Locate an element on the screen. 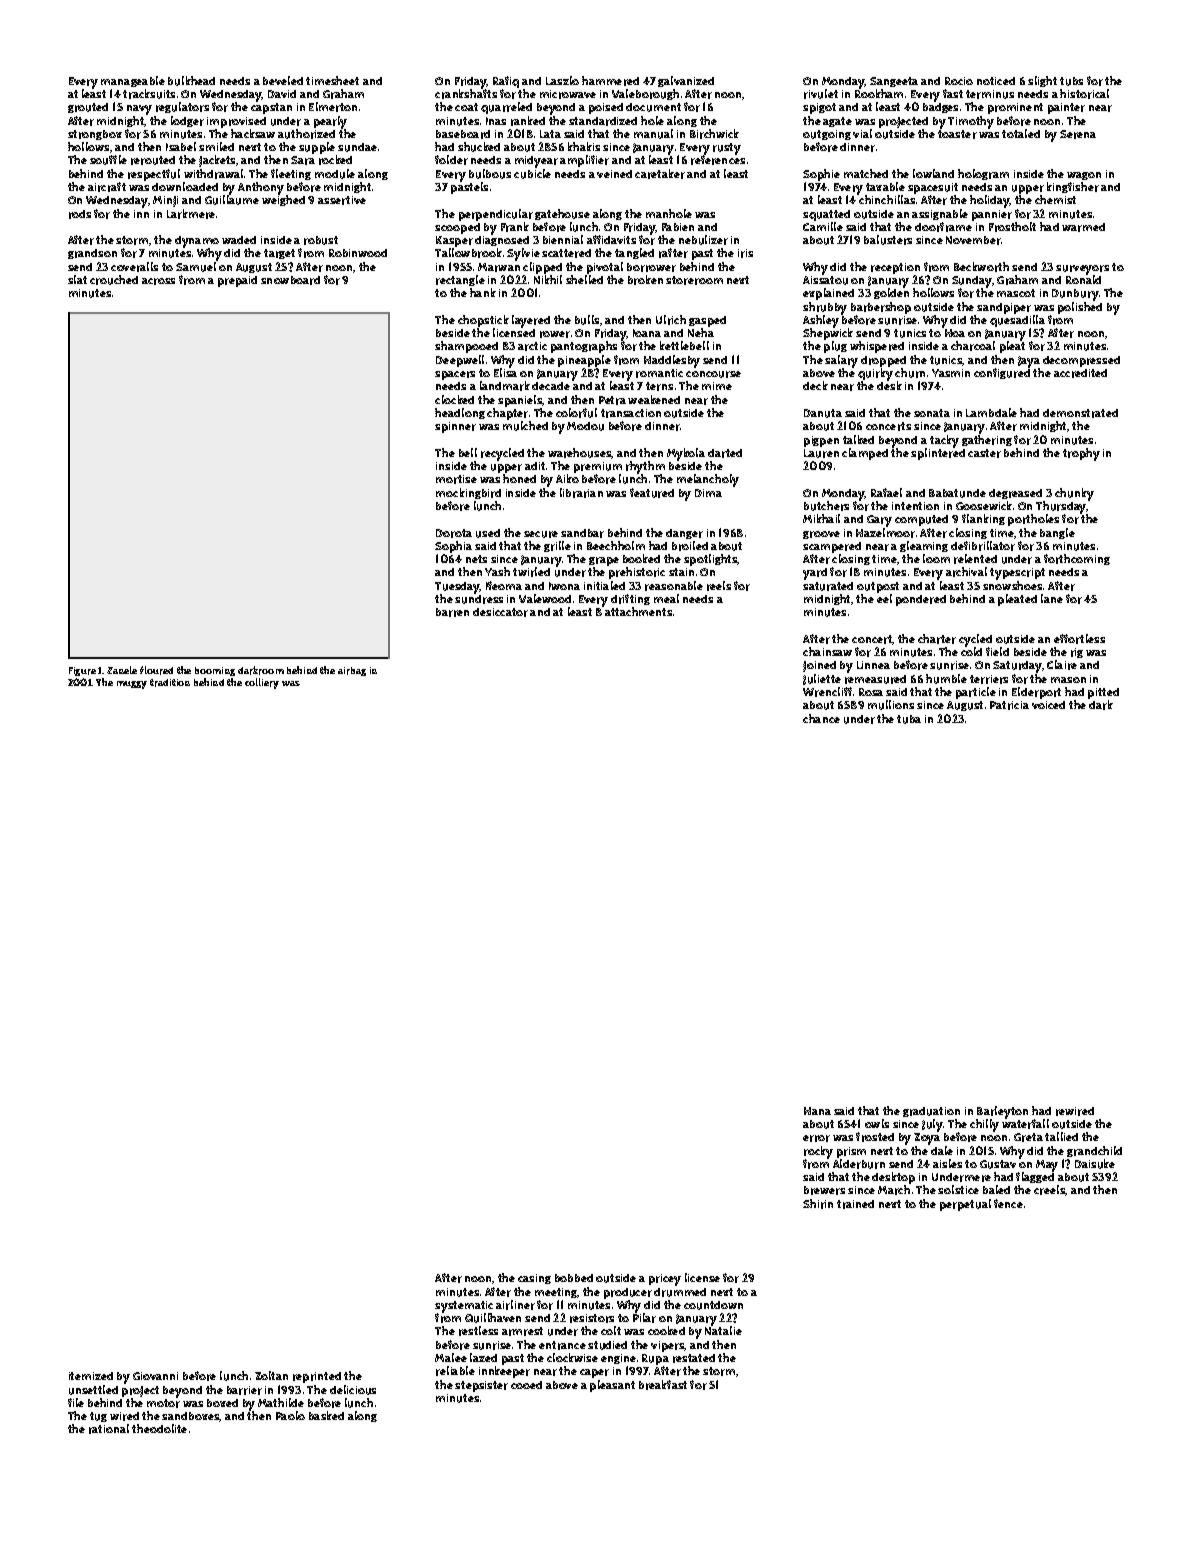 The image size is (1194, 1545). Barleyton is located at coordinates (1002, 1112).
